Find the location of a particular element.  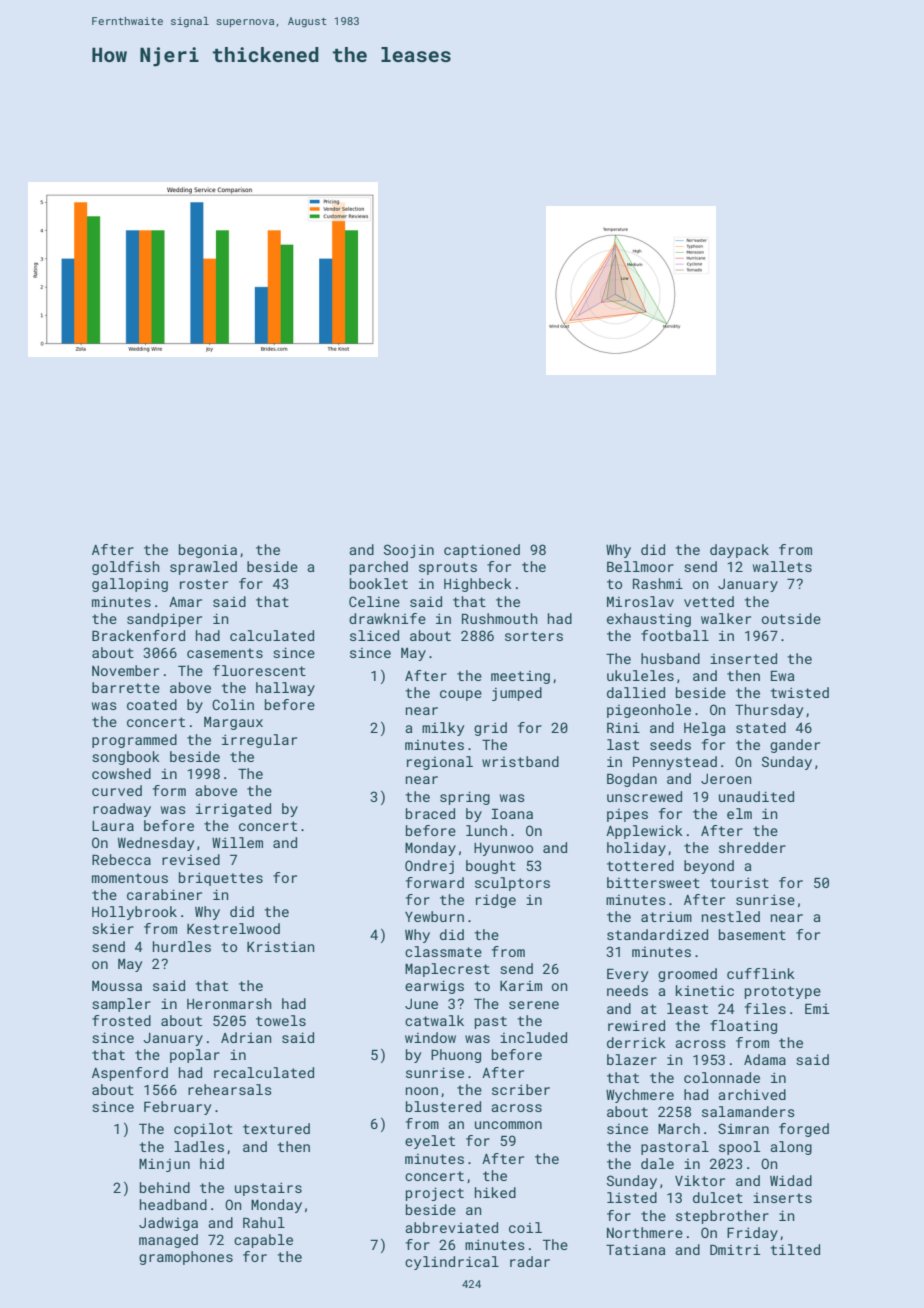

Miroslav is located at coordinates (640, 601).
